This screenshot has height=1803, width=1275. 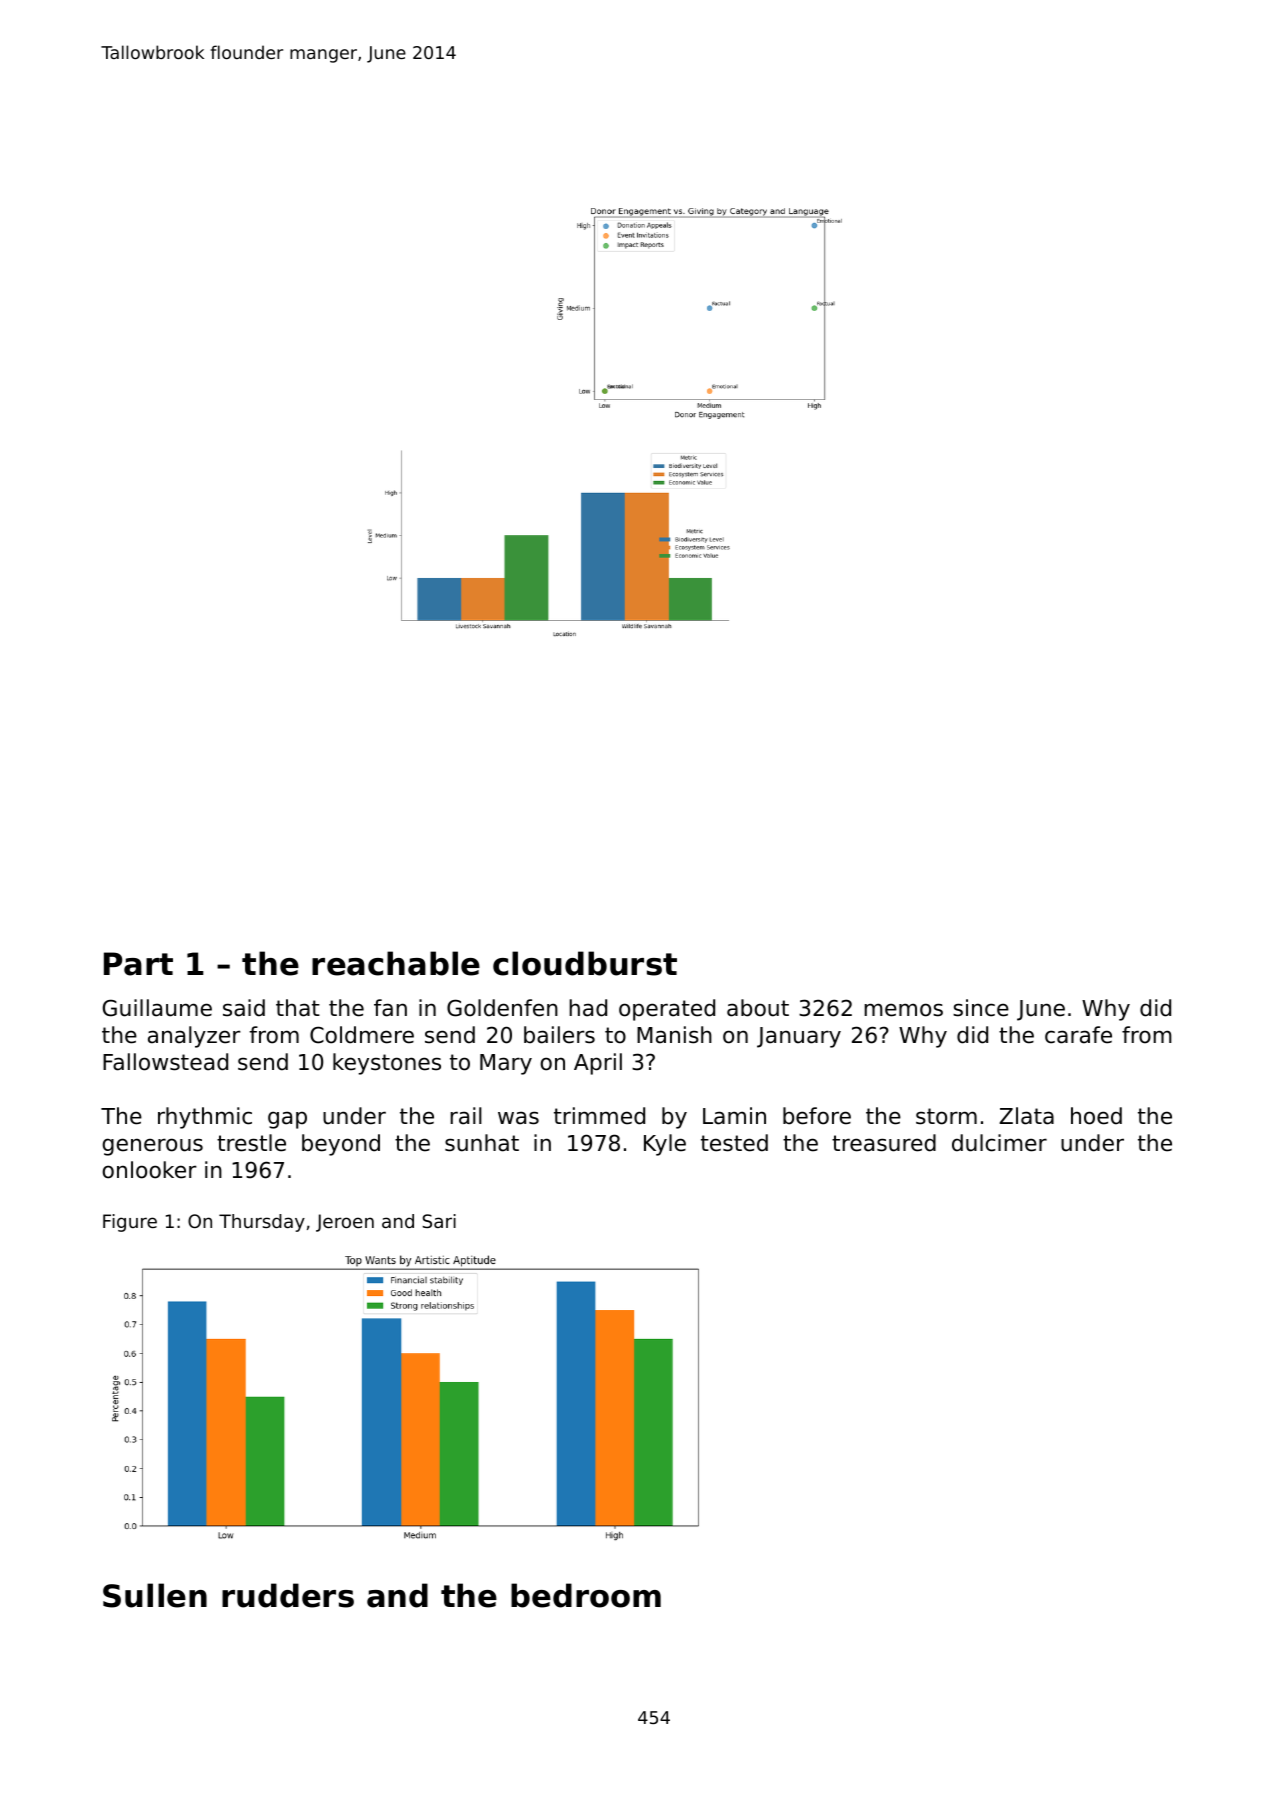 I want to click on Sullen, so click(x=155, y=1595).
